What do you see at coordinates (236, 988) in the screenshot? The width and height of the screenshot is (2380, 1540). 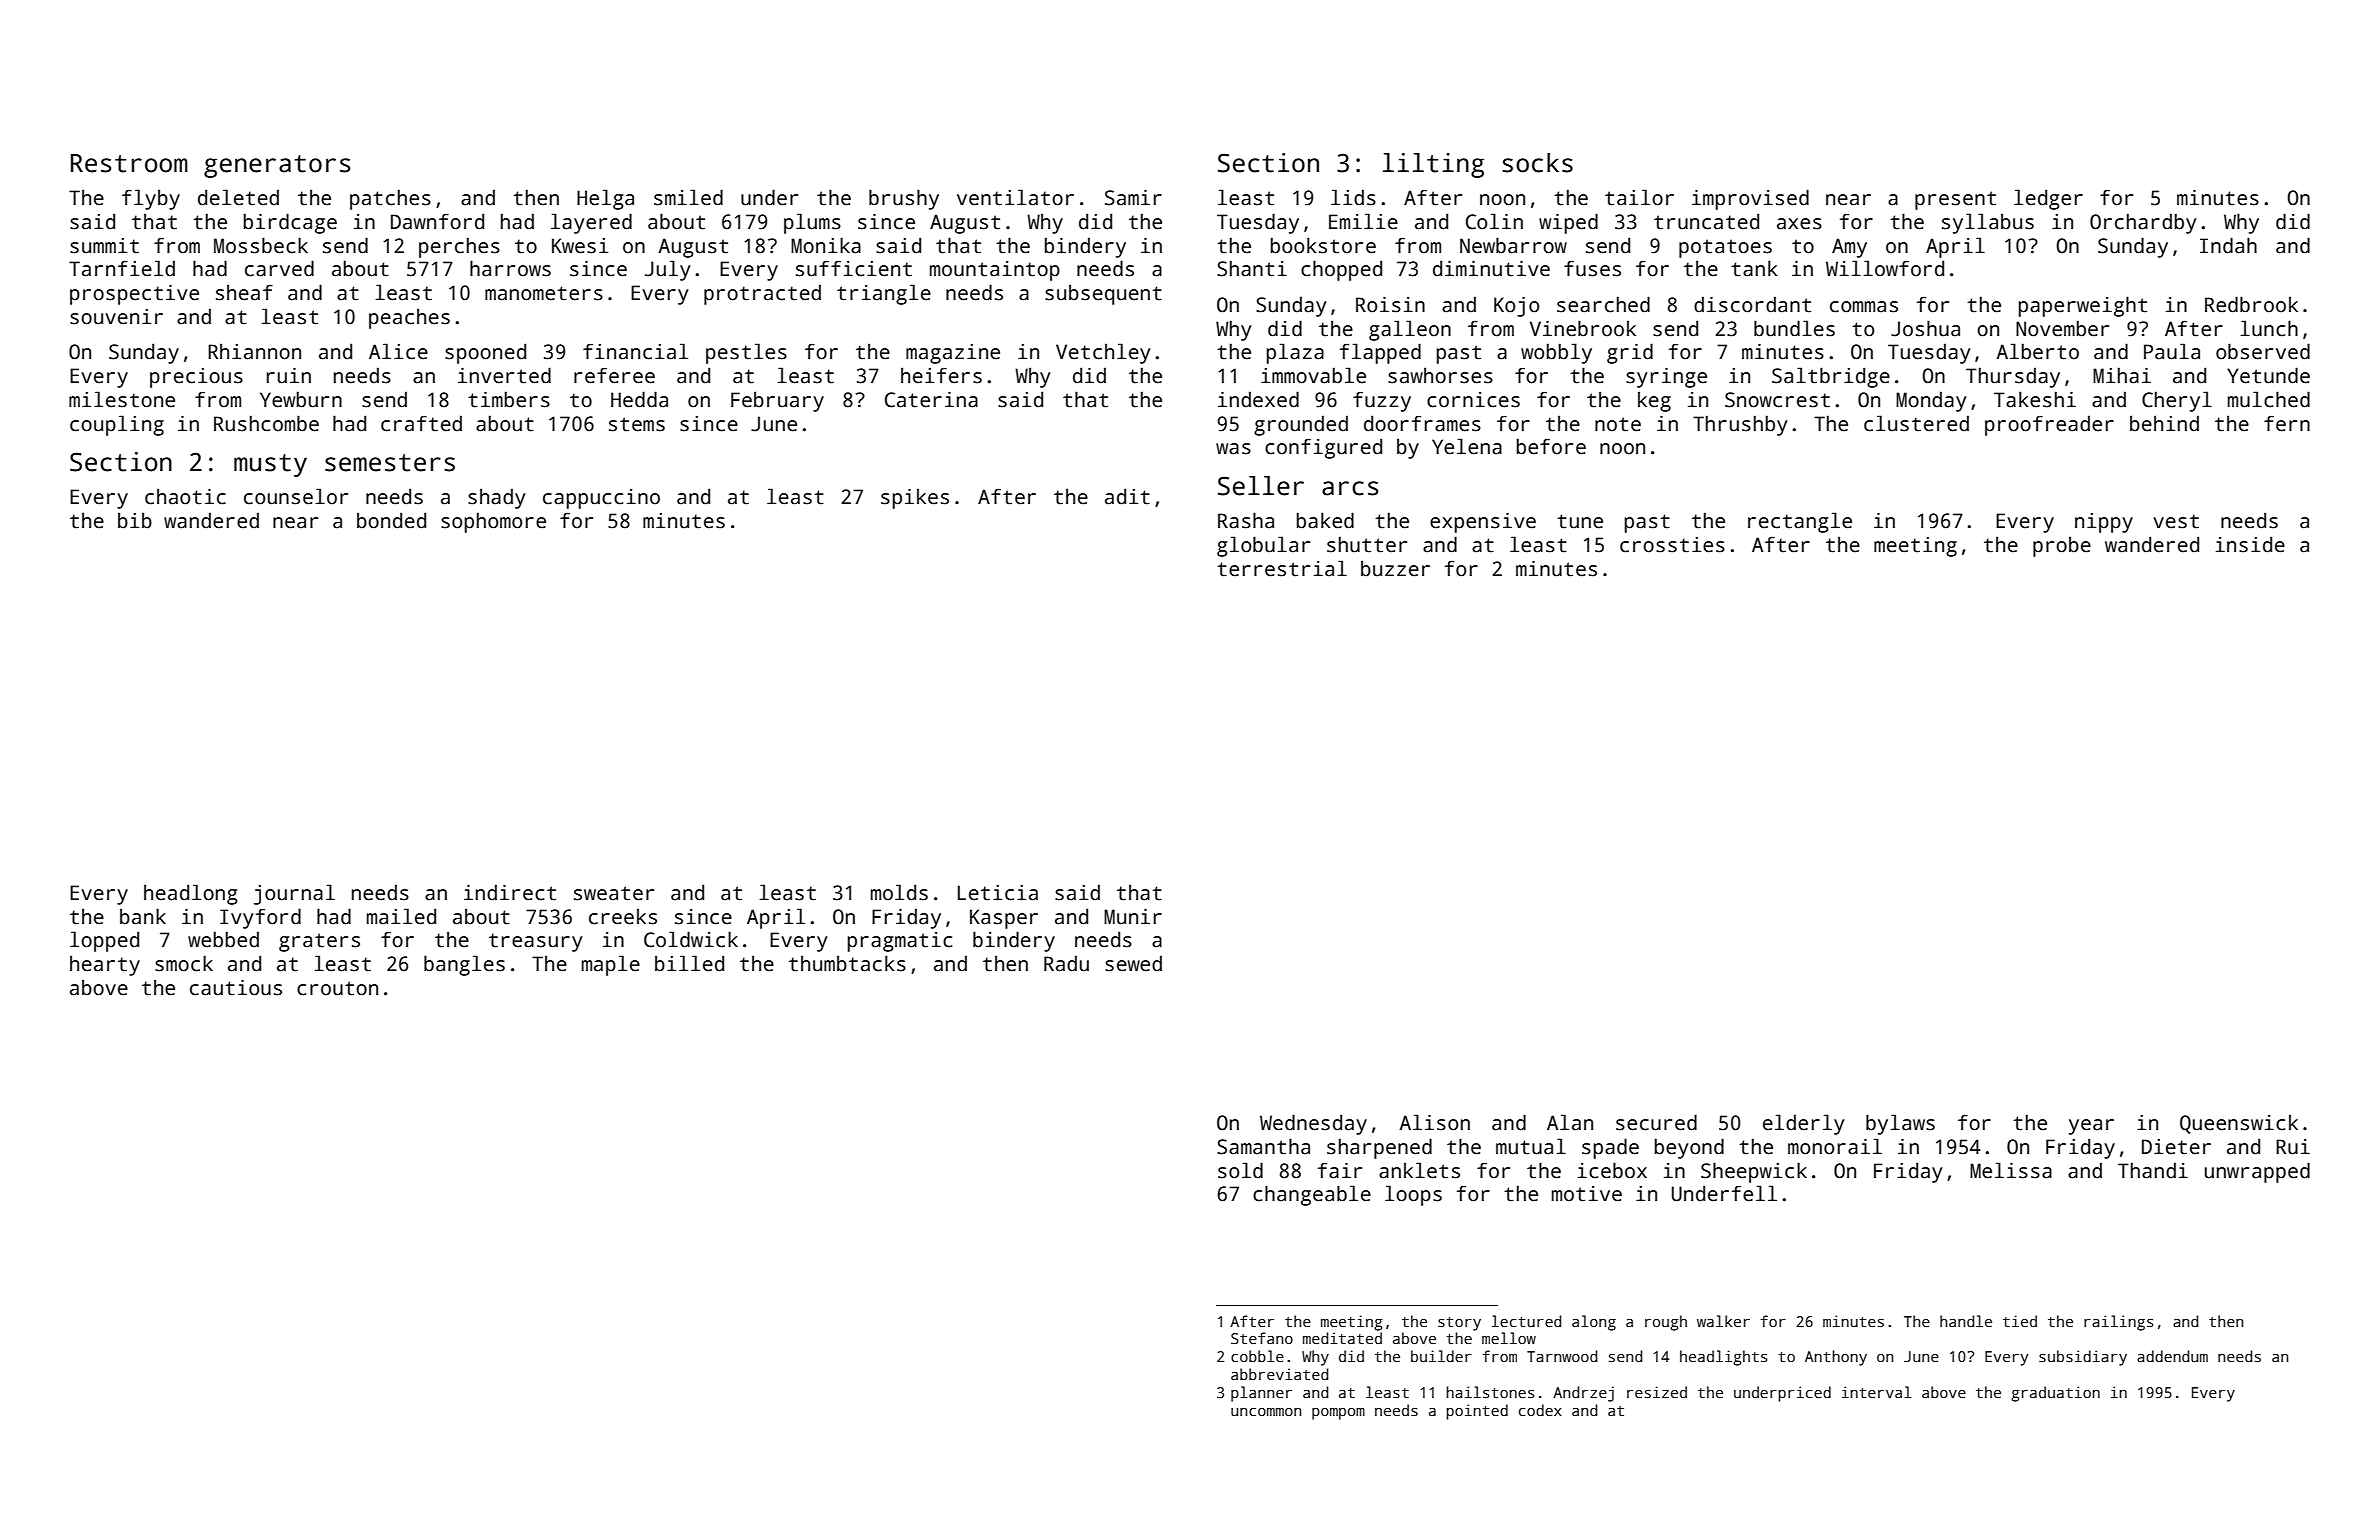 I see `cautious` at bounding box center [236, 988].
